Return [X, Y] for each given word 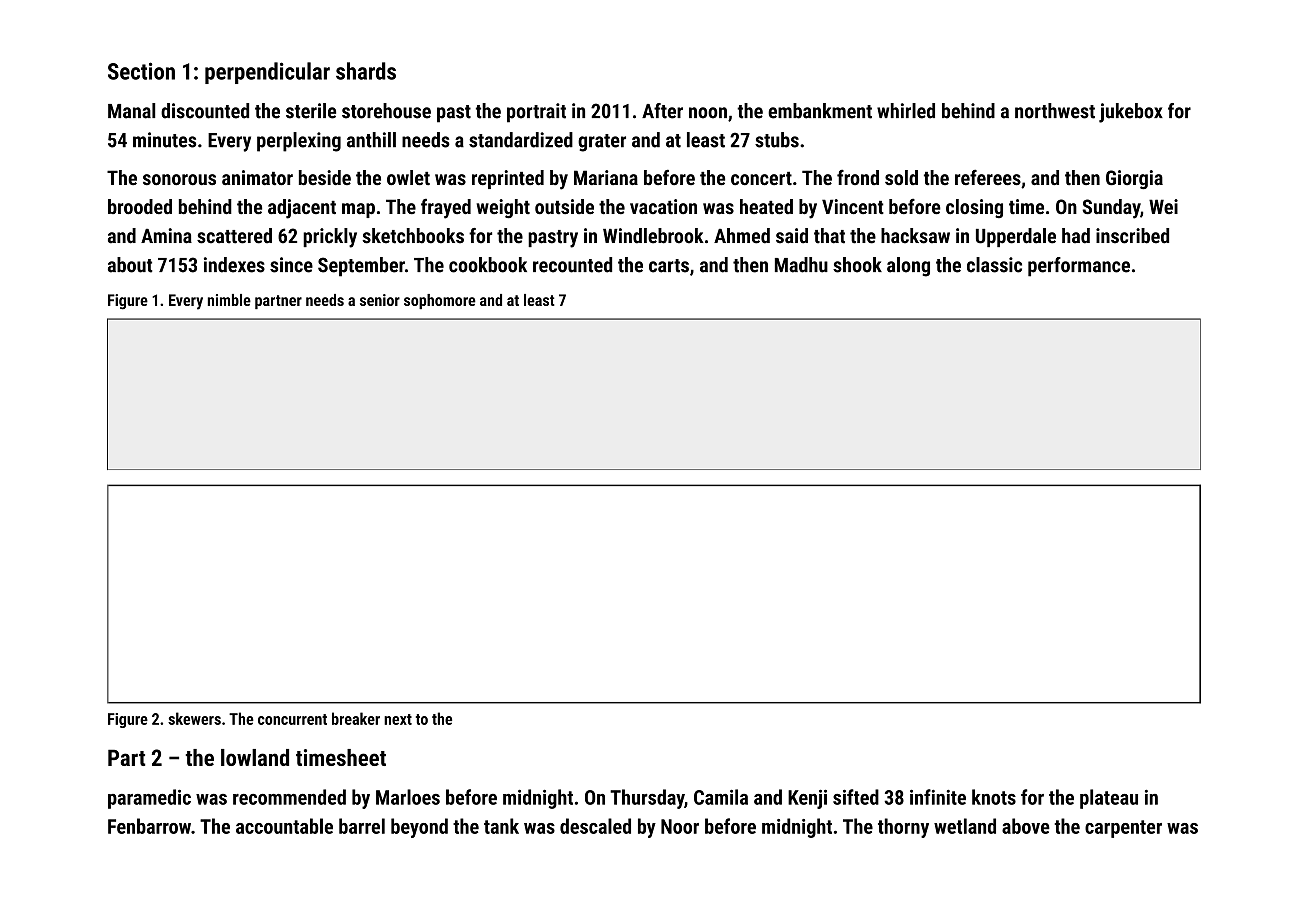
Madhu [801, 265]
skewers [194, 718]
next [398, 719]
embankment [820, 111]
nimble [229, 300]
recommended [289, 797]
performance [1079, 267]
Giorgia [1134, 180]
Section [141, 71]
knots [994, 797]
